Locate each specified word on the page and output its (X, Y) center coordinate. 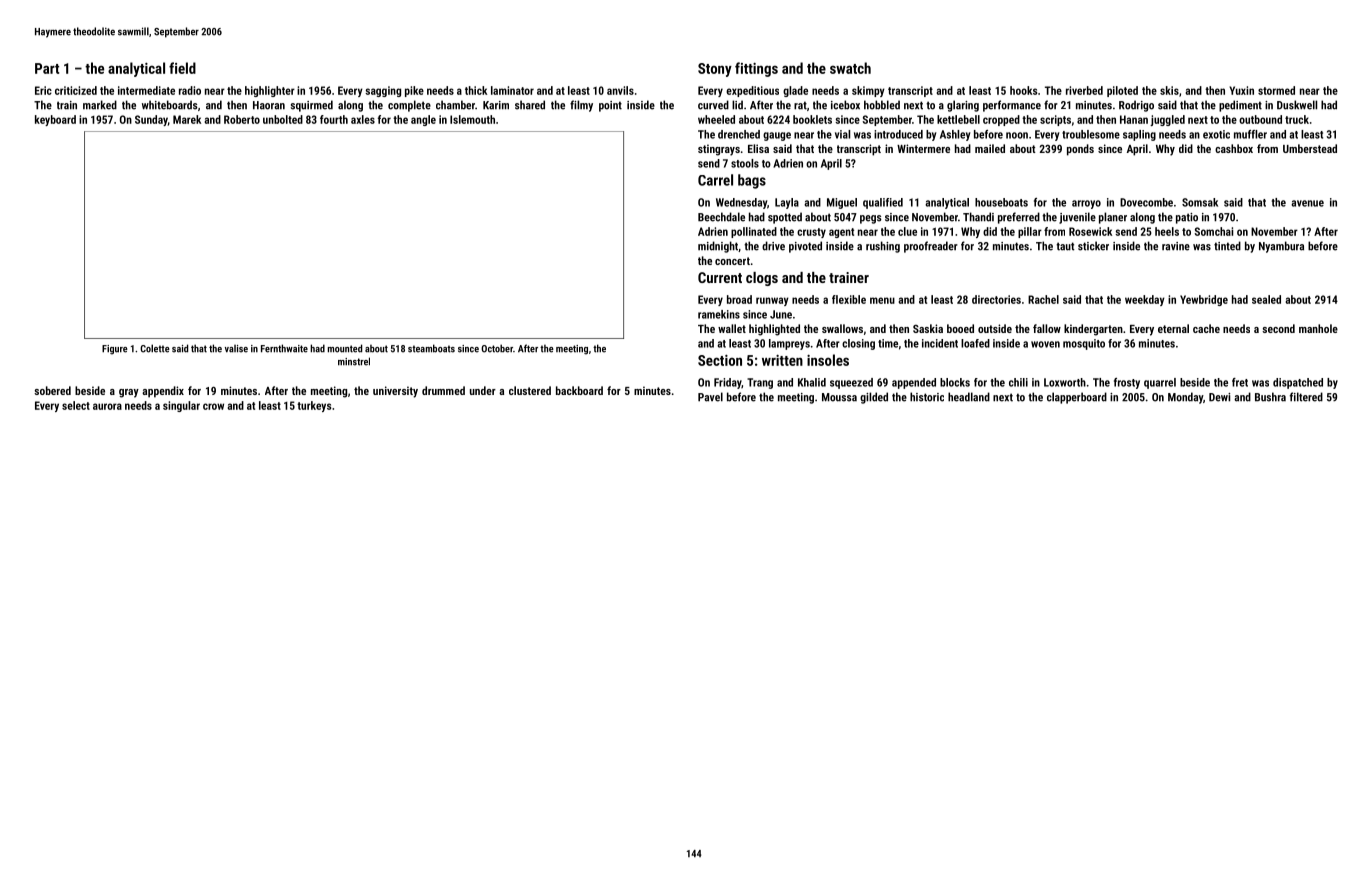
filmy (581, 106)
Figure (115, 350)
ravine (1176, 246)
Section (720, 360)
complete (409, 106)
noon (1017, 135)
